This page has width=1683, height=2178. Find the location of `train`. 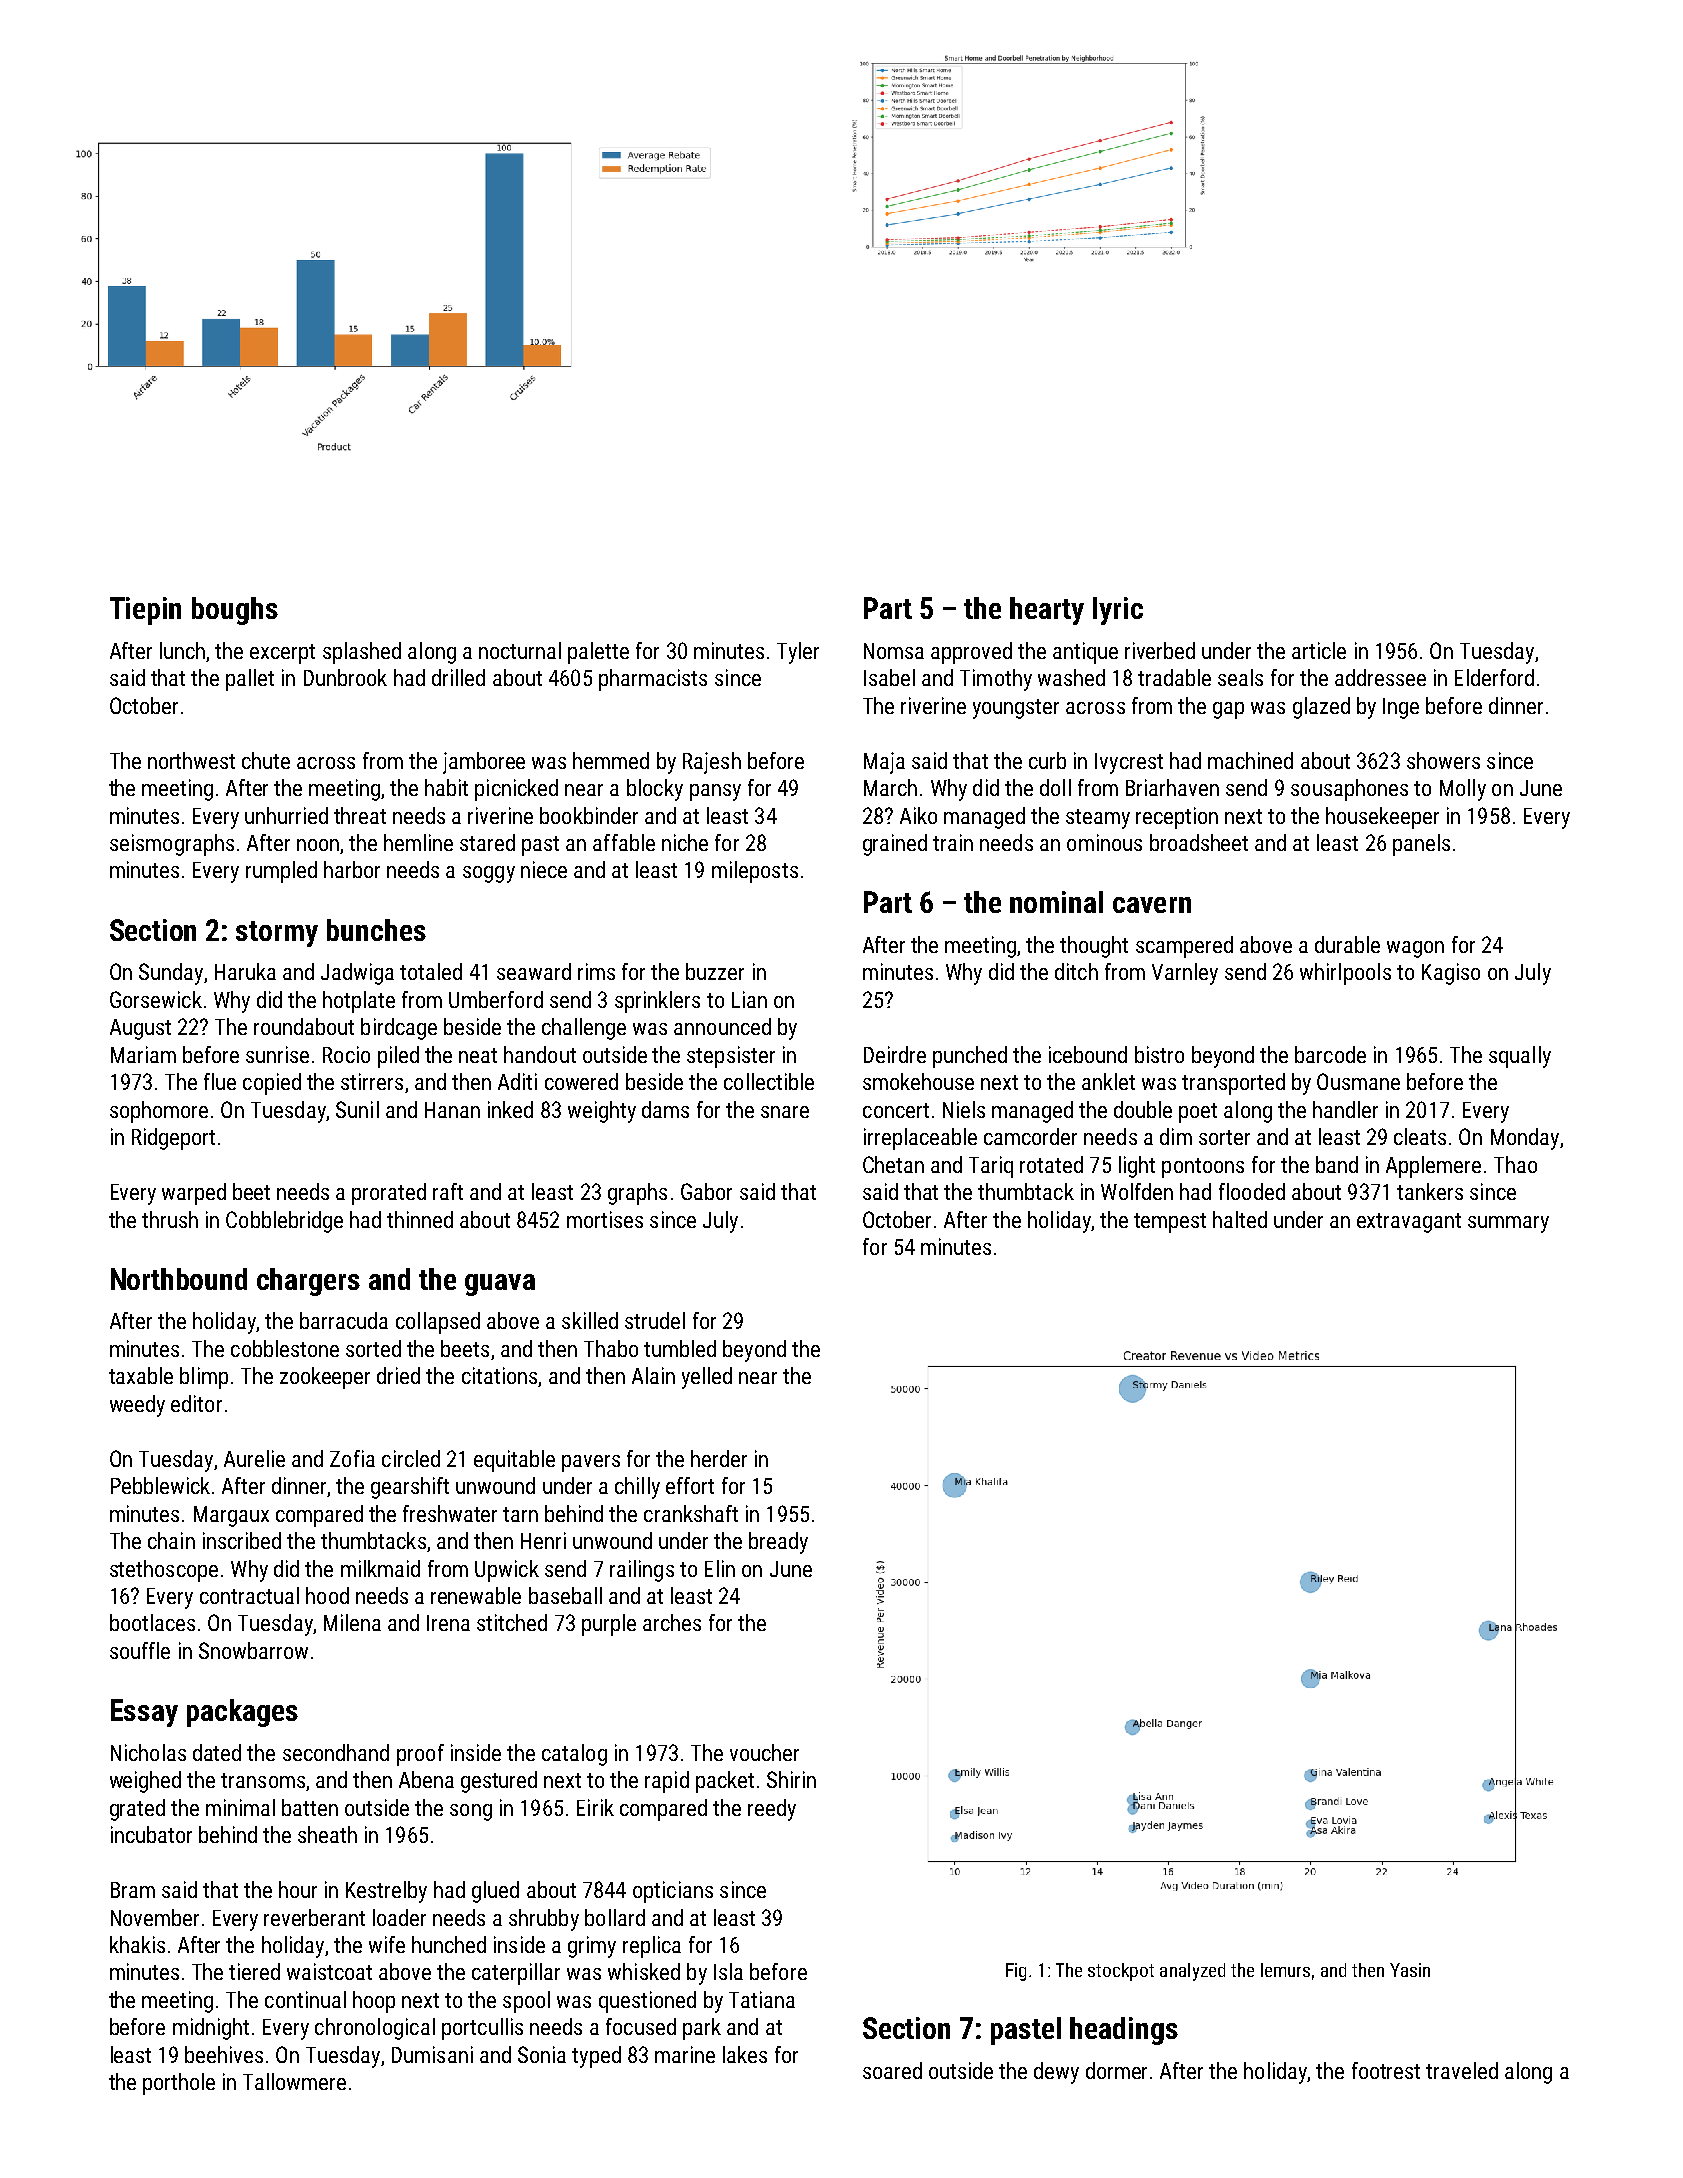

train is located at coordinates (953, 842).
